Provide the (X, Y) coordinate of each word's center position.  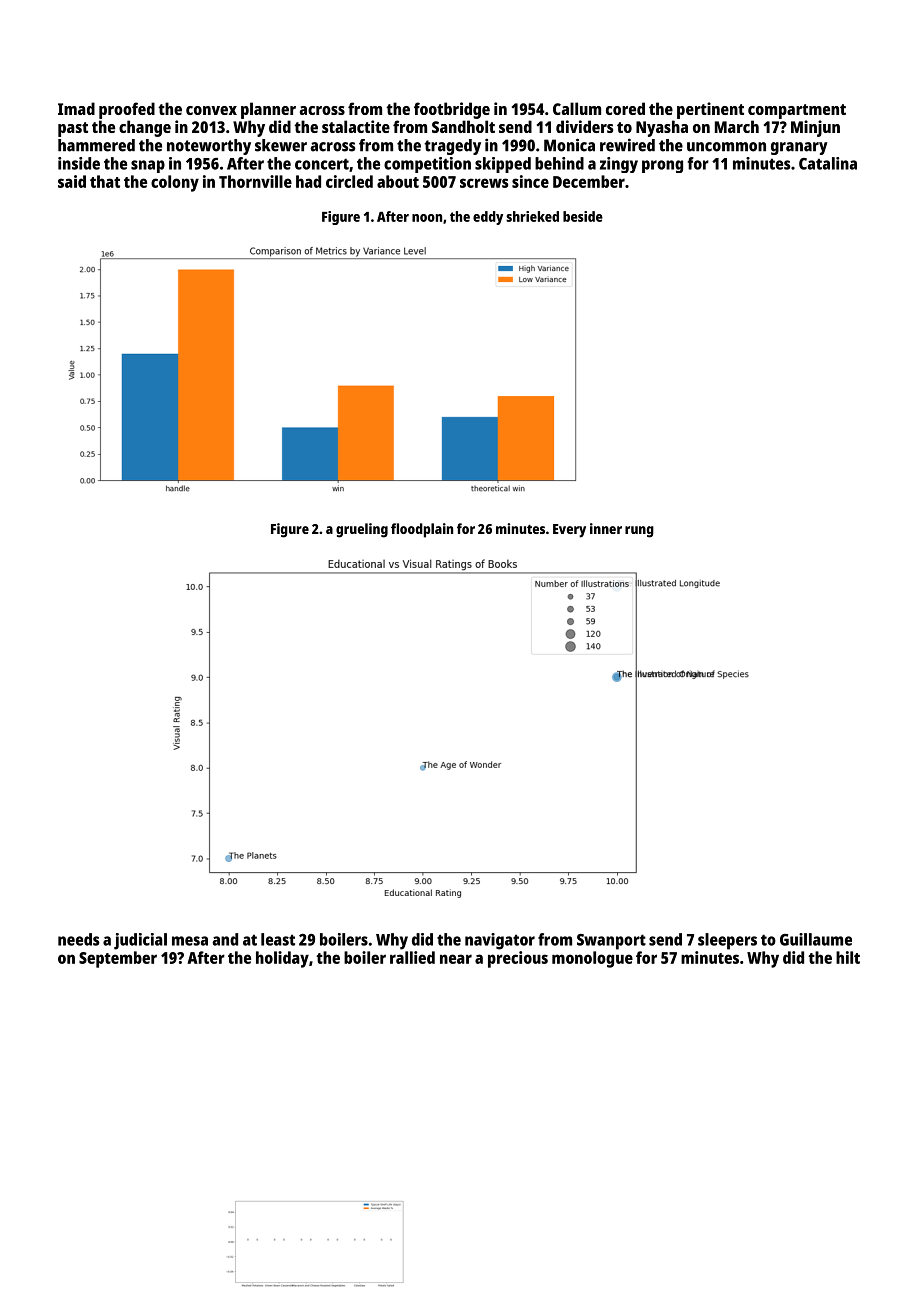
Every (569, 531)
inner (606, 528)
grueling (362, 530)
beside (583, 216)
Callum (577, 108)
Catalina (828, 163)
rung (639, 532)
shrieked (532, 216)
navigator (500, 941)
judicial (140, 941)
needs (79, 939)
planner (268, 110)
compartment (797, 111)
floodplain (422, 530)
